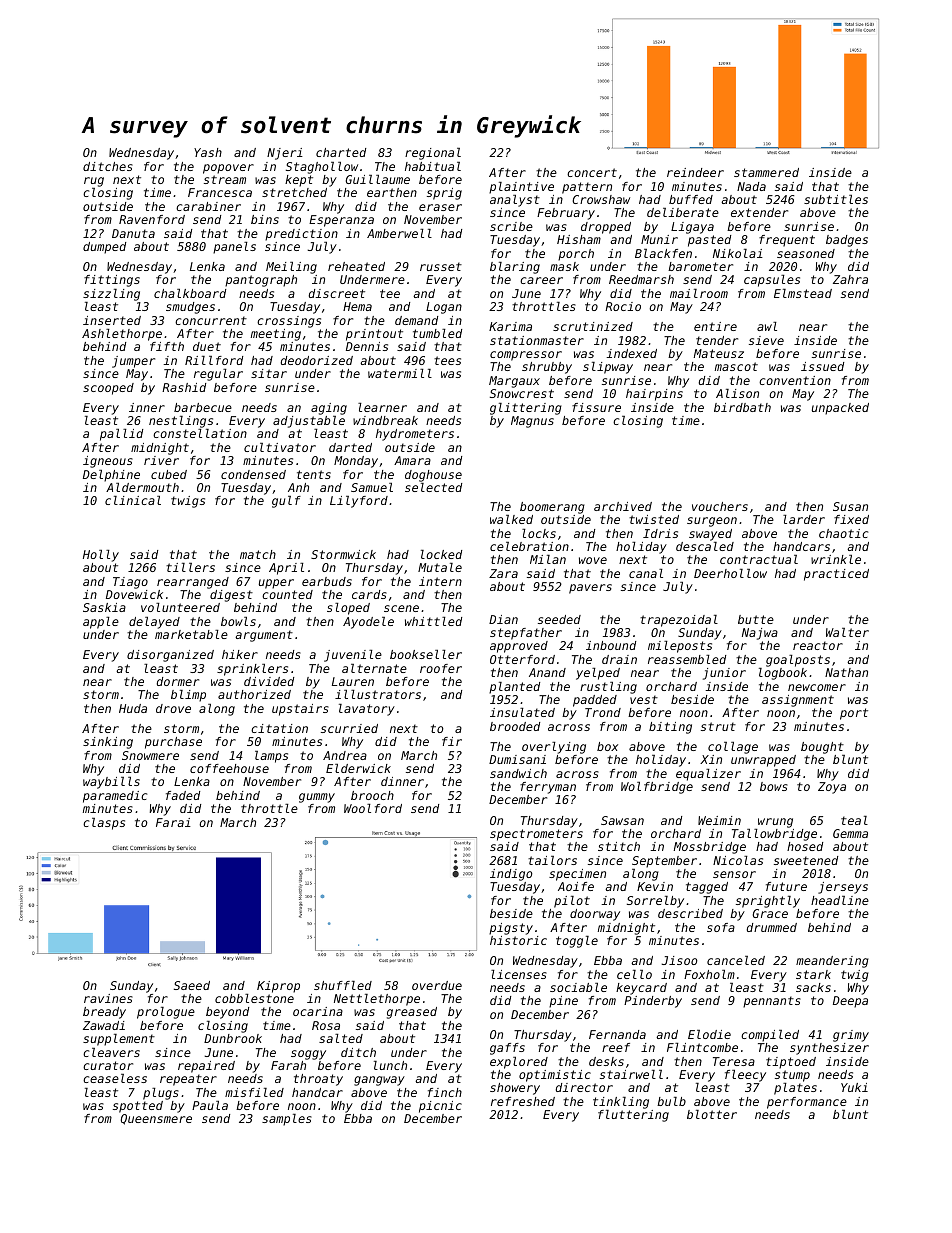 The height and width of the screenshot is (1233, 952). Describe the element at coordinates (766, 172) in the screenshot. I see `stammered` at that location.
